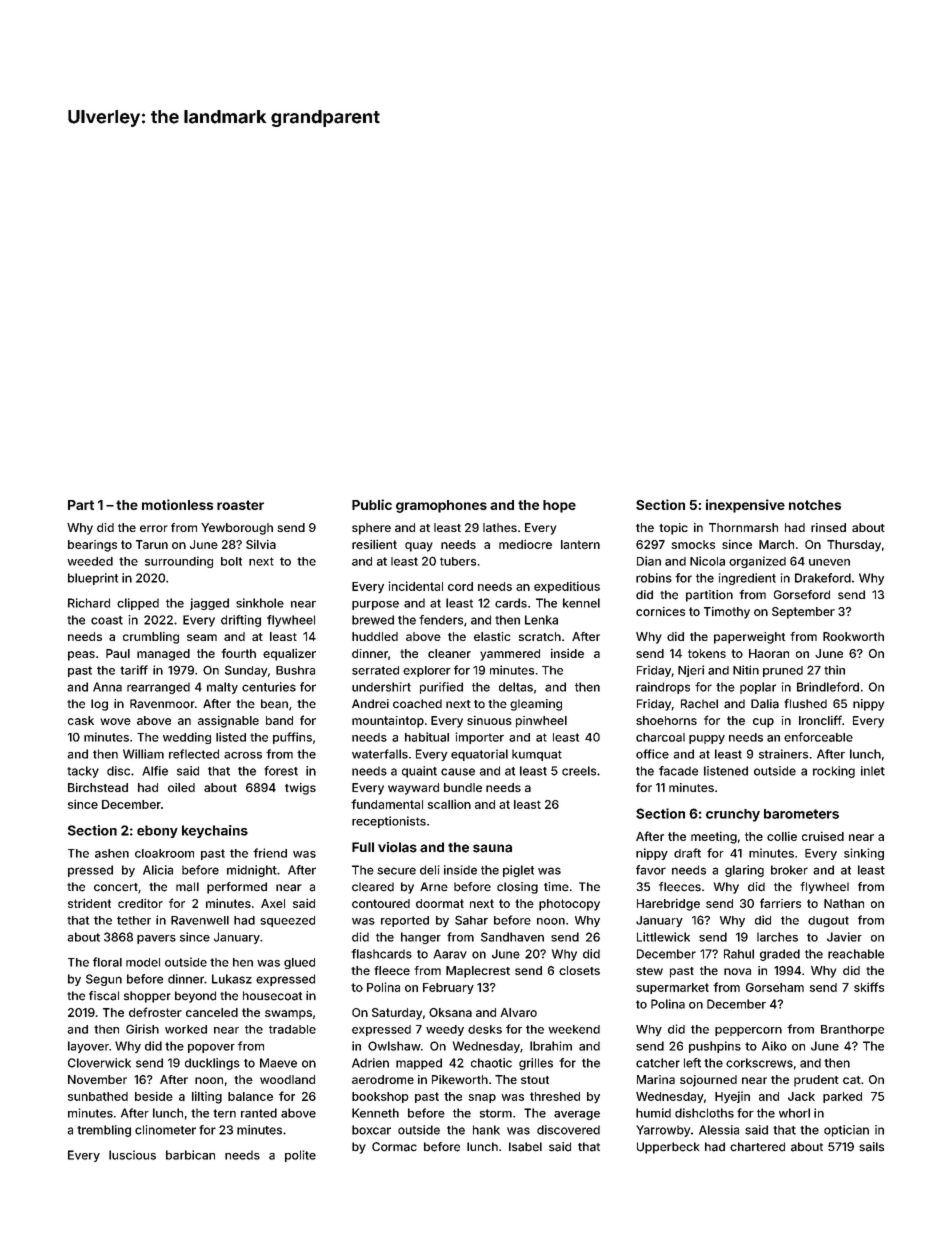 The image size is (952, 1233). Describe the element at coordinates (486, 1130) in the screenshot. I see `hank` at that location.
